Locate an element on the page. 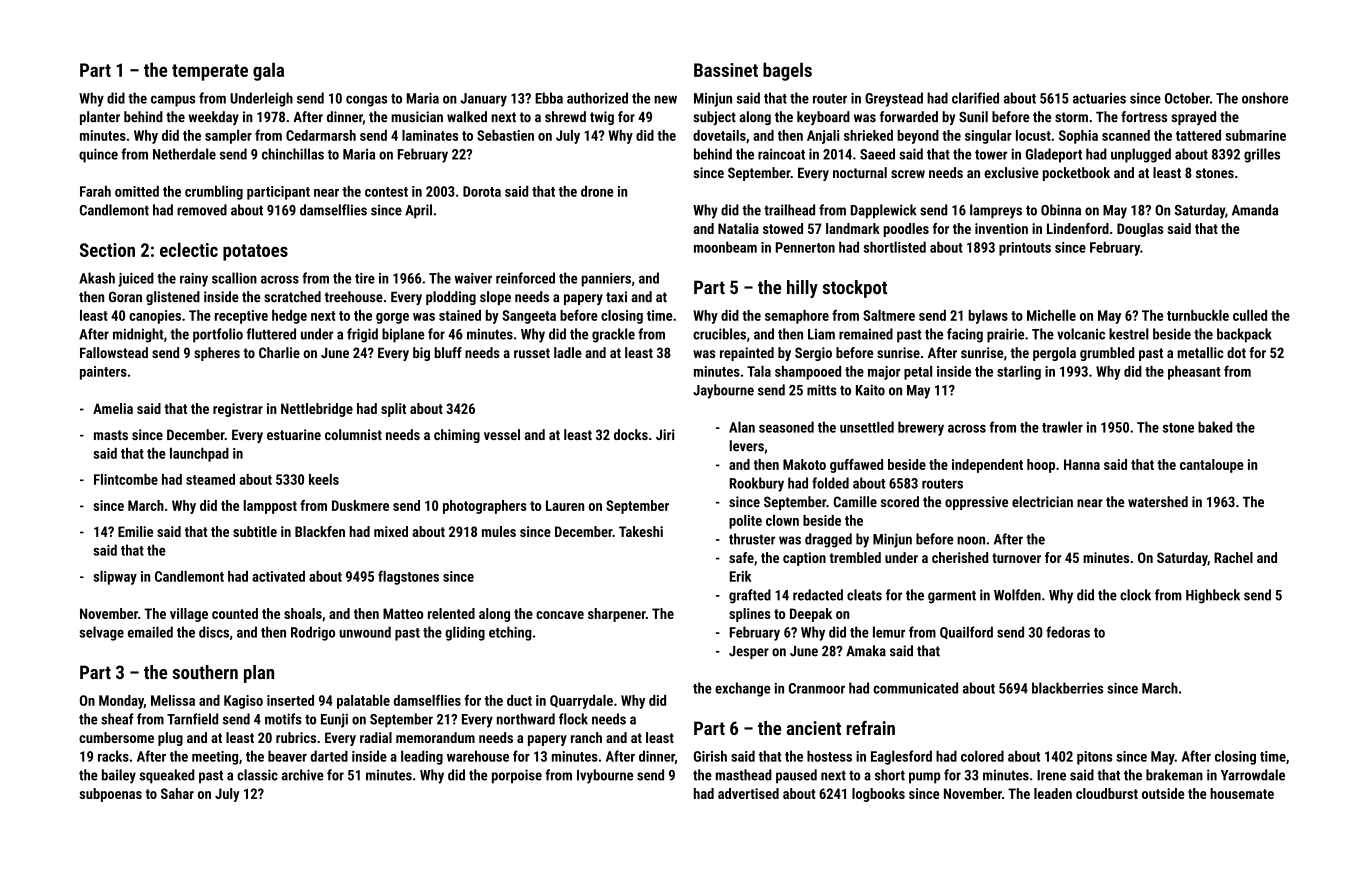 This image has width=1372, height=887. Amanda is located at coordinates (1255, 210).
